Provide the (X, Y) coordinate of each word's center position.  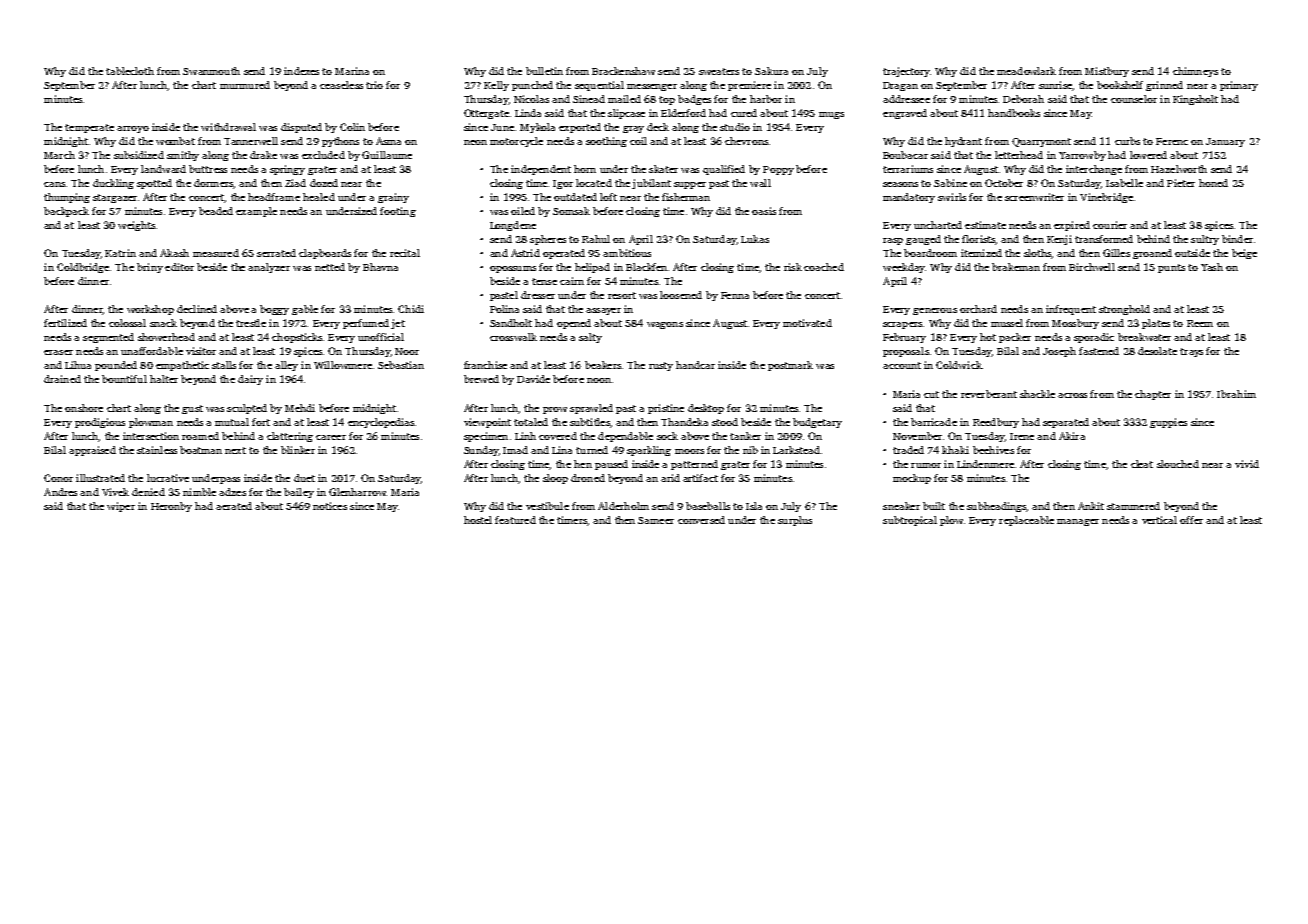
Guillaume (387, 155)
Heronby (171, 507)
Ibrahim (1236, 394)
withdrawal (228, 127)
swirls (952, 197)
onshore (84, 408)
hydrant (963, 142)
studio (735, 127)
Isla (754, 506)
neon (475, 142)
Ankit (1091, 506)
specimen (486, 437)
